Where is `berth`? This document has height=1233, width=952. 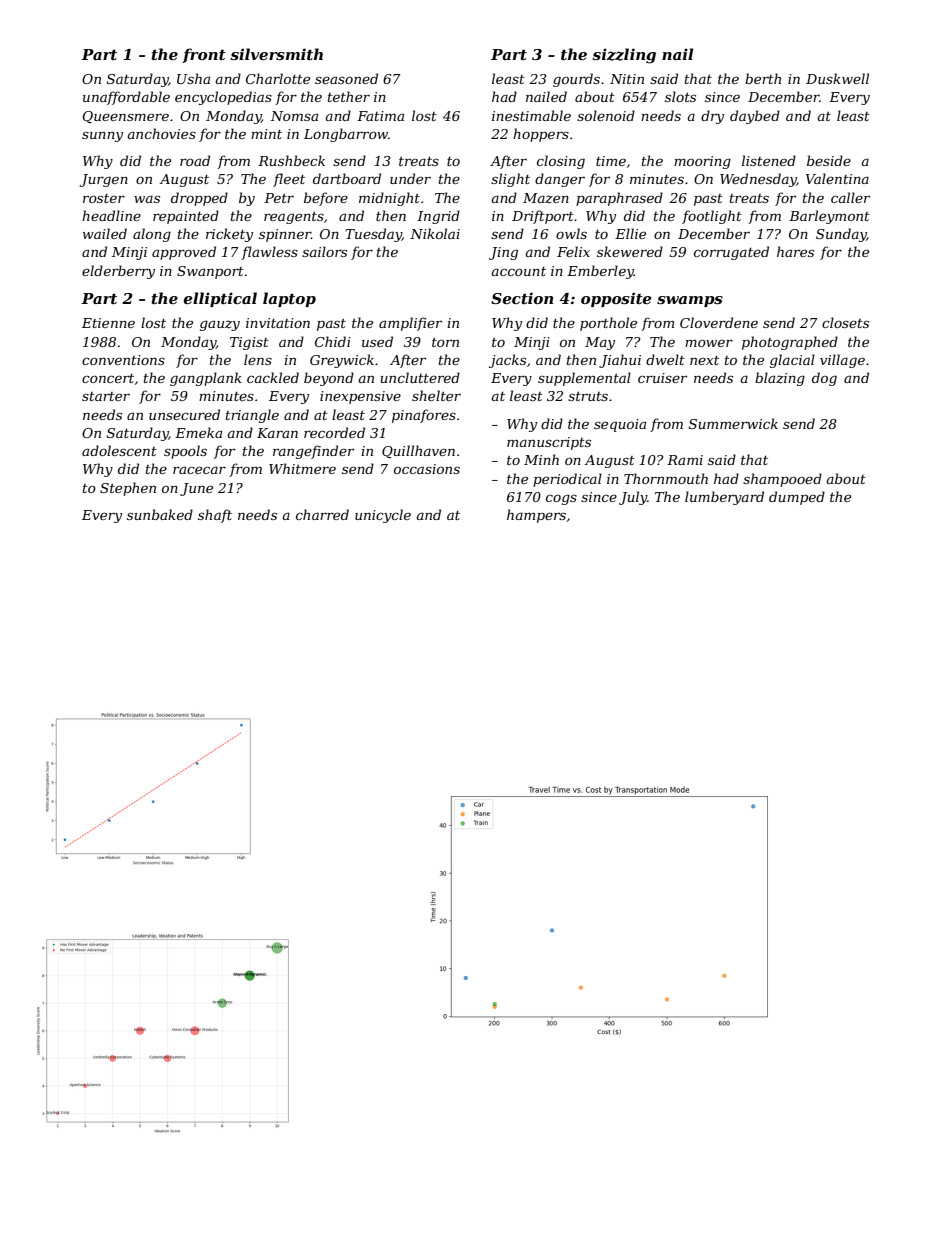 berth is located at coordinates (763, 78).
